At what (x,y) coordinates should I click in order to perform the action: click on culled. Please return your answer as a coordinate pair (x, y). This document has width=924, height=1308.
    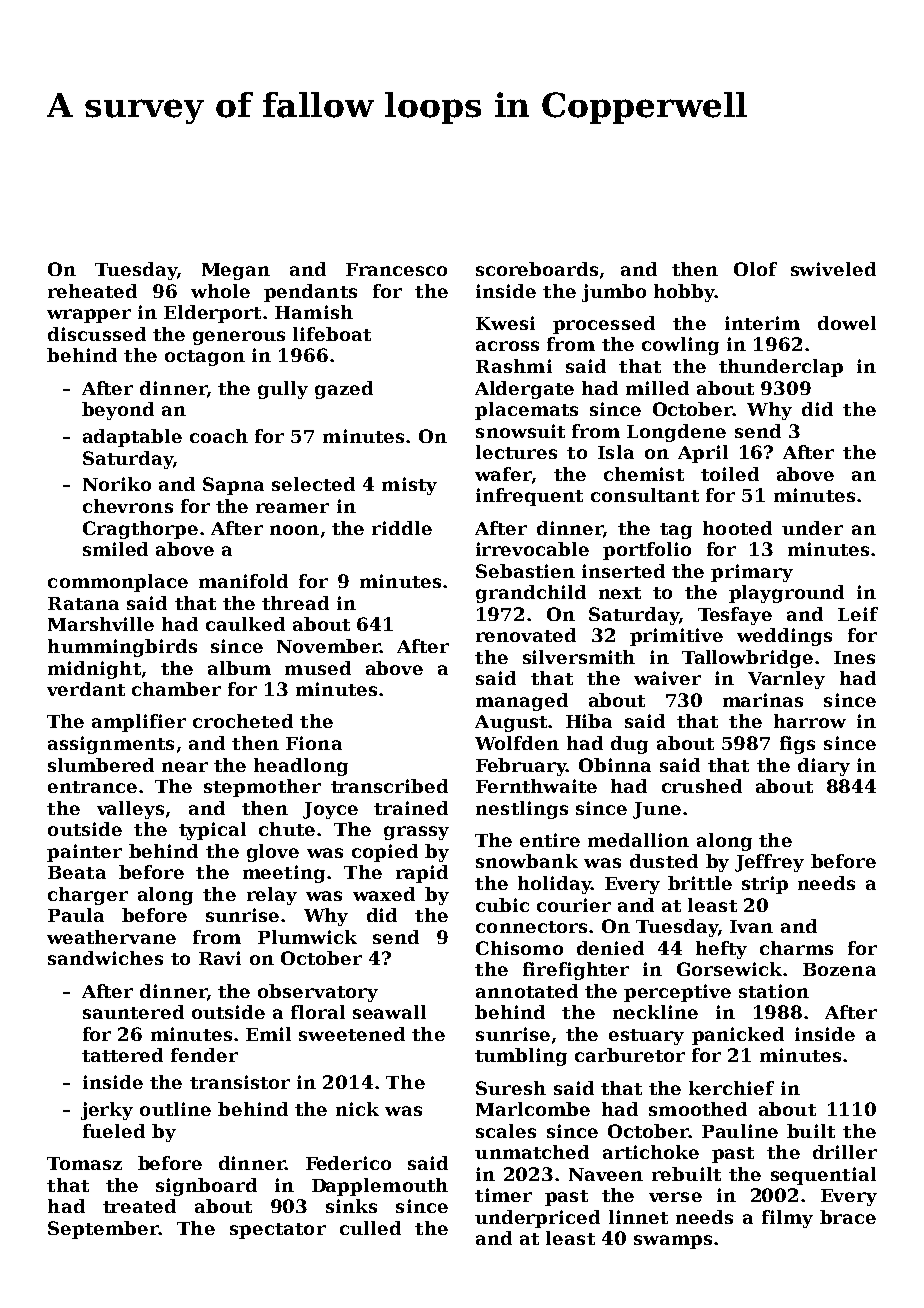
    Looking at the image, I should click on (370, 1228).
